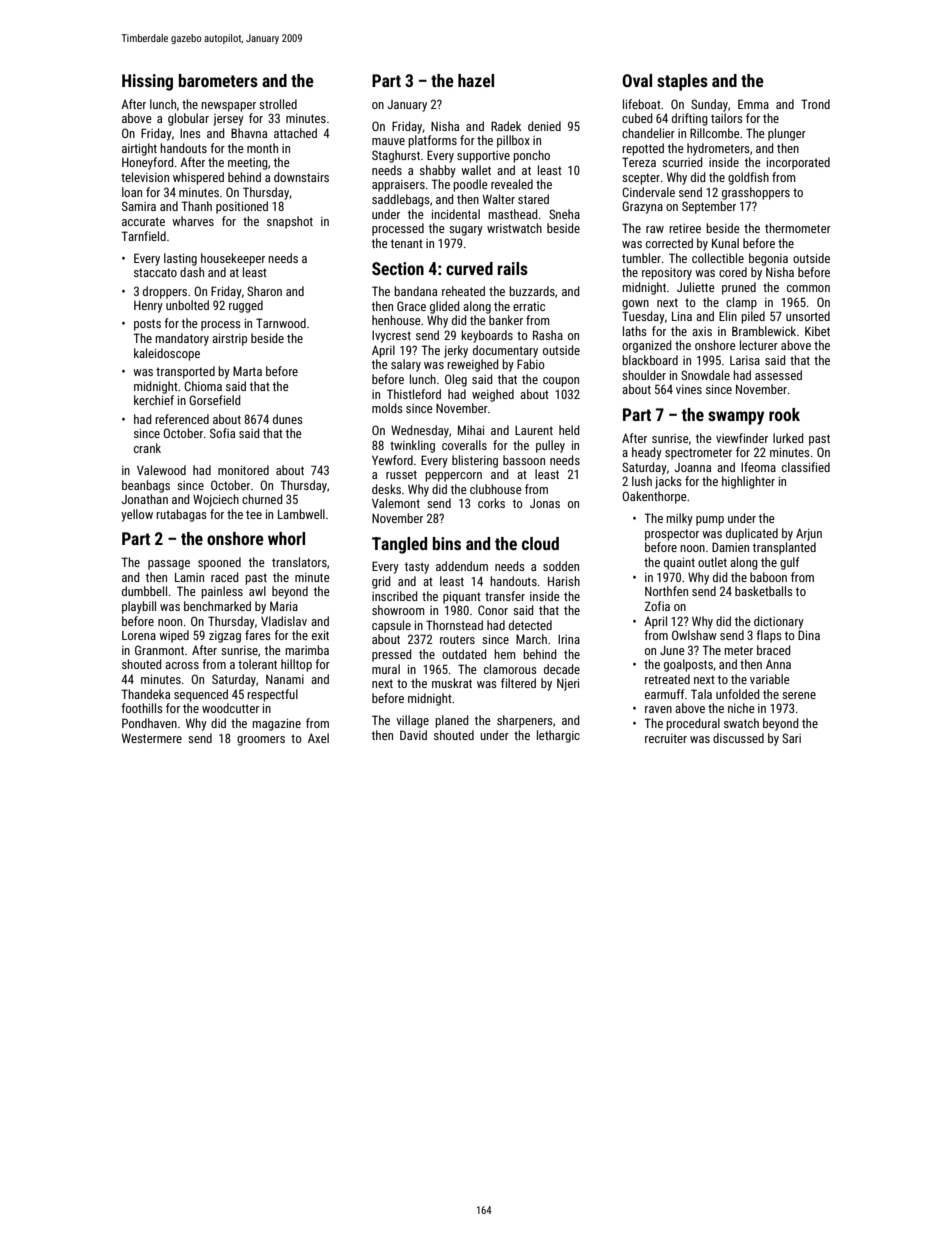 This screenshot has width=952, height=1233. What do you see at coordinates (222, 592) in the screenshot?
I see `painless` at bounding box center [222, 592].
